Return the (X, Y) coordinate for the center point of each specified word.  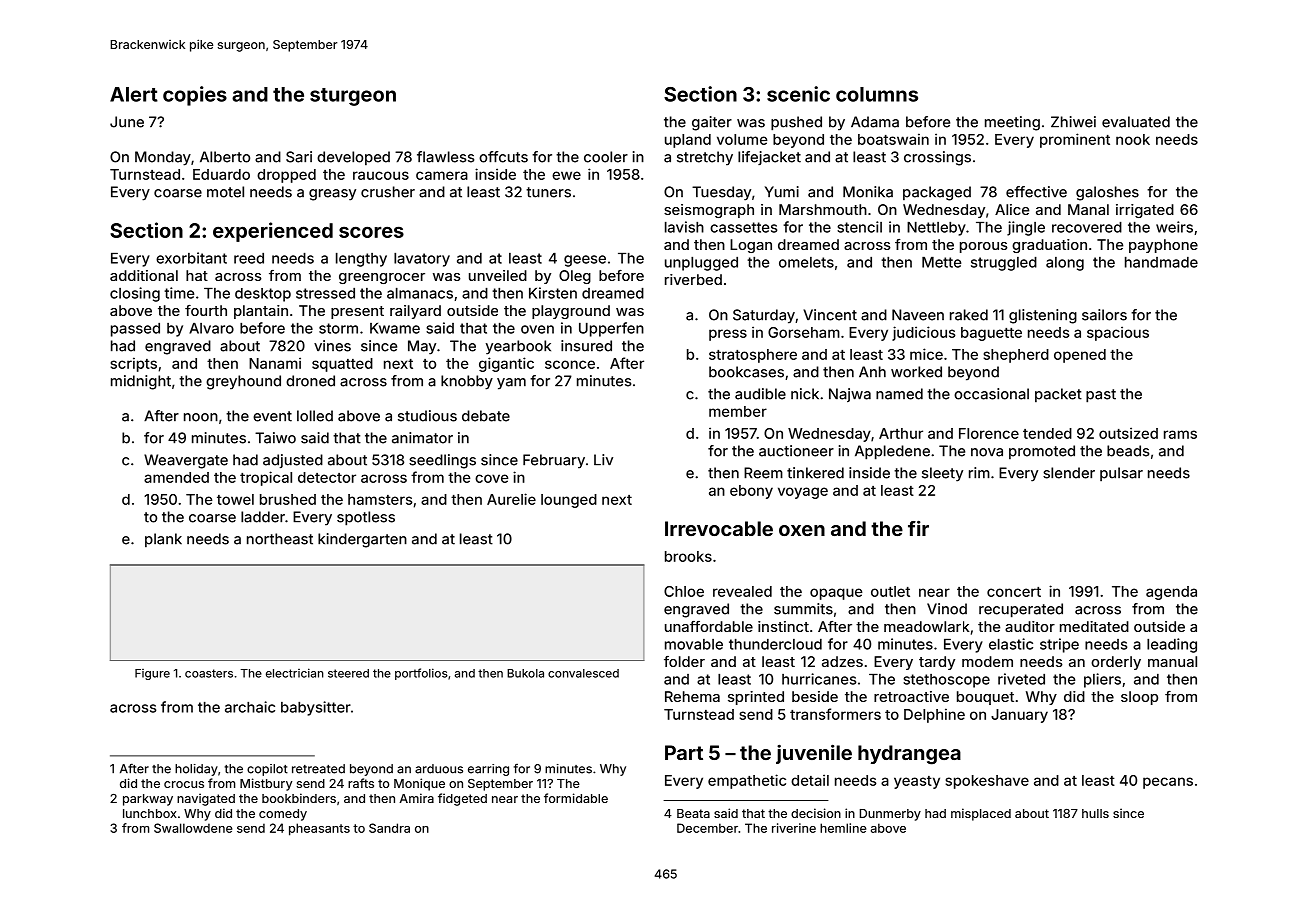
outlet (890, 591)
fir (918, 528)
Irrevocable (719, 528)
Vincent (830, 315)
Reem (763, 473)
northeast (280, 539)
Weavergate (186, 461)
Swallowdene (193, 828)
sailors (1104, 315)
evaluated (1136, 122)
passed (135, 330)
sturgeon (353, 97)
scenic (798, 94)
